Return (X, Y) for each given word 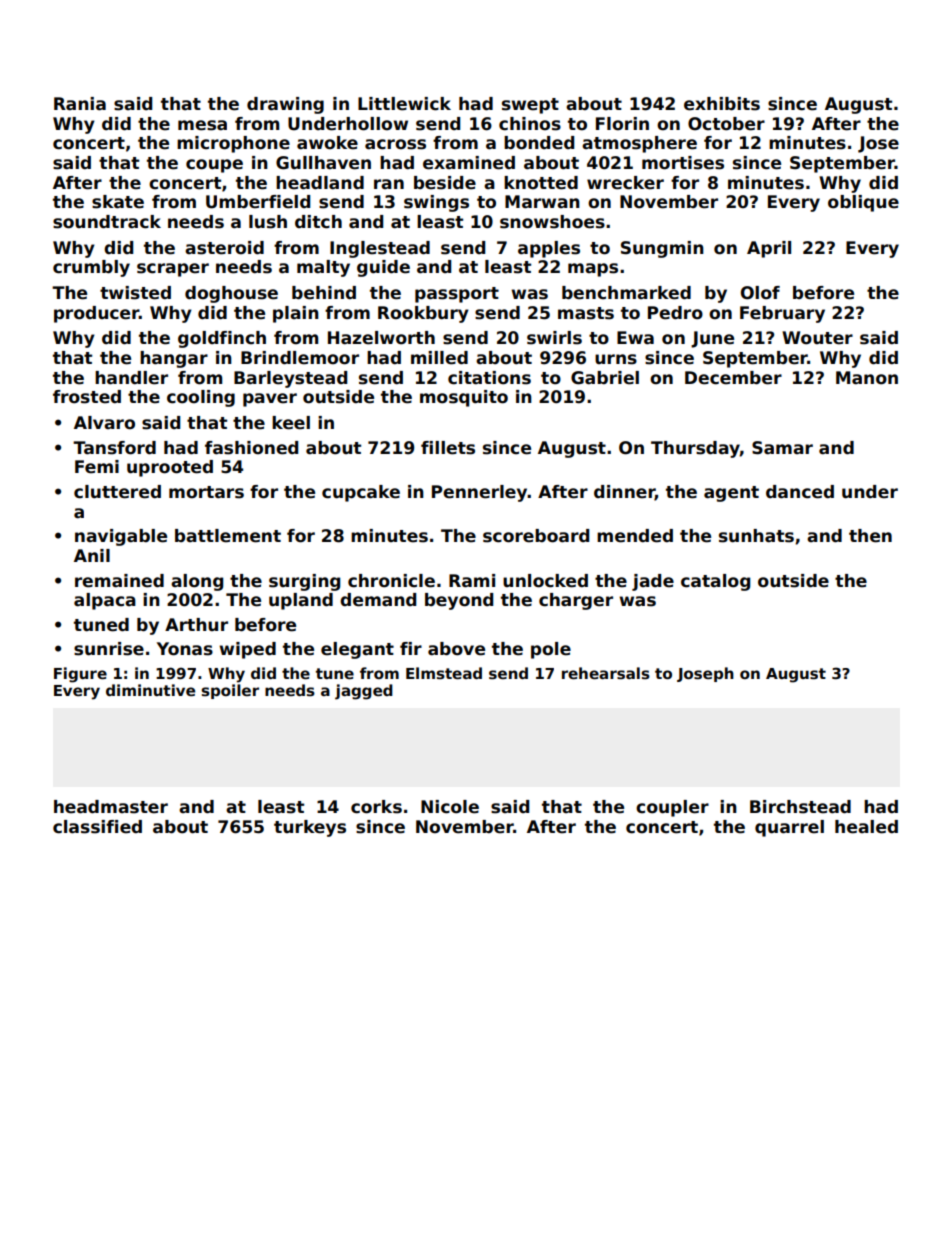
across (395, 144)
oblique (863, 203)
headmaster (111, 807)
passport (457, 295)
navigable (121, 537)
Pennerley (480, 493)
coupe (214, 166)
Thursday (695, 449)
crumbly (91, 268)
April (769, 249)
